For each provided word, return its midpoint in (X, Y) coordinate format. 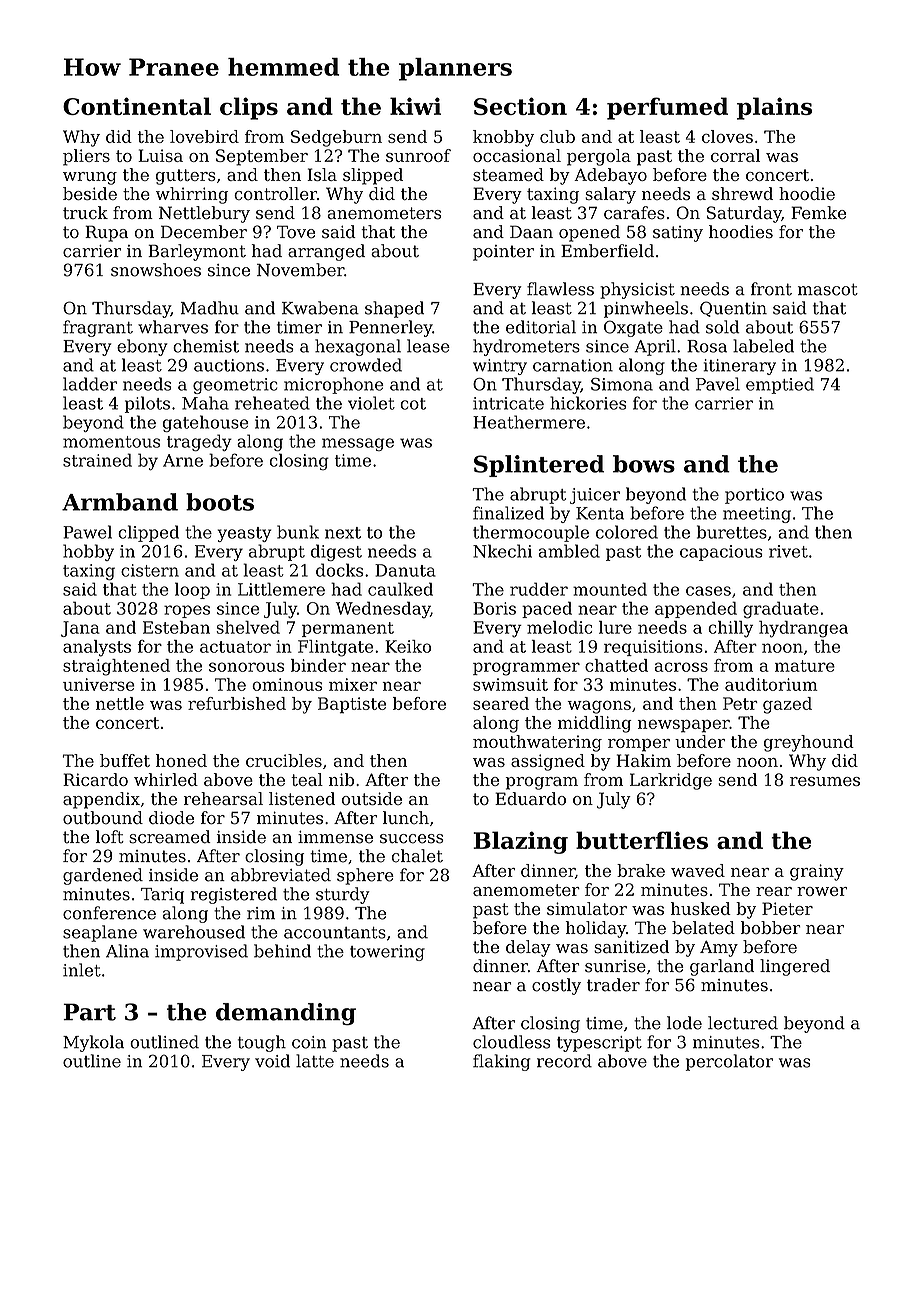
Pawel (87, 532)
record (564, 1061)
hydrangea (803, 629)
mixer (353, 684)
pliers (86, 157)
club (557, 136)
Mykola (93, 1043)
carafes (634, 213)
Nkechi (502, 551)
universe (99, 684)
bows (644, 464)
